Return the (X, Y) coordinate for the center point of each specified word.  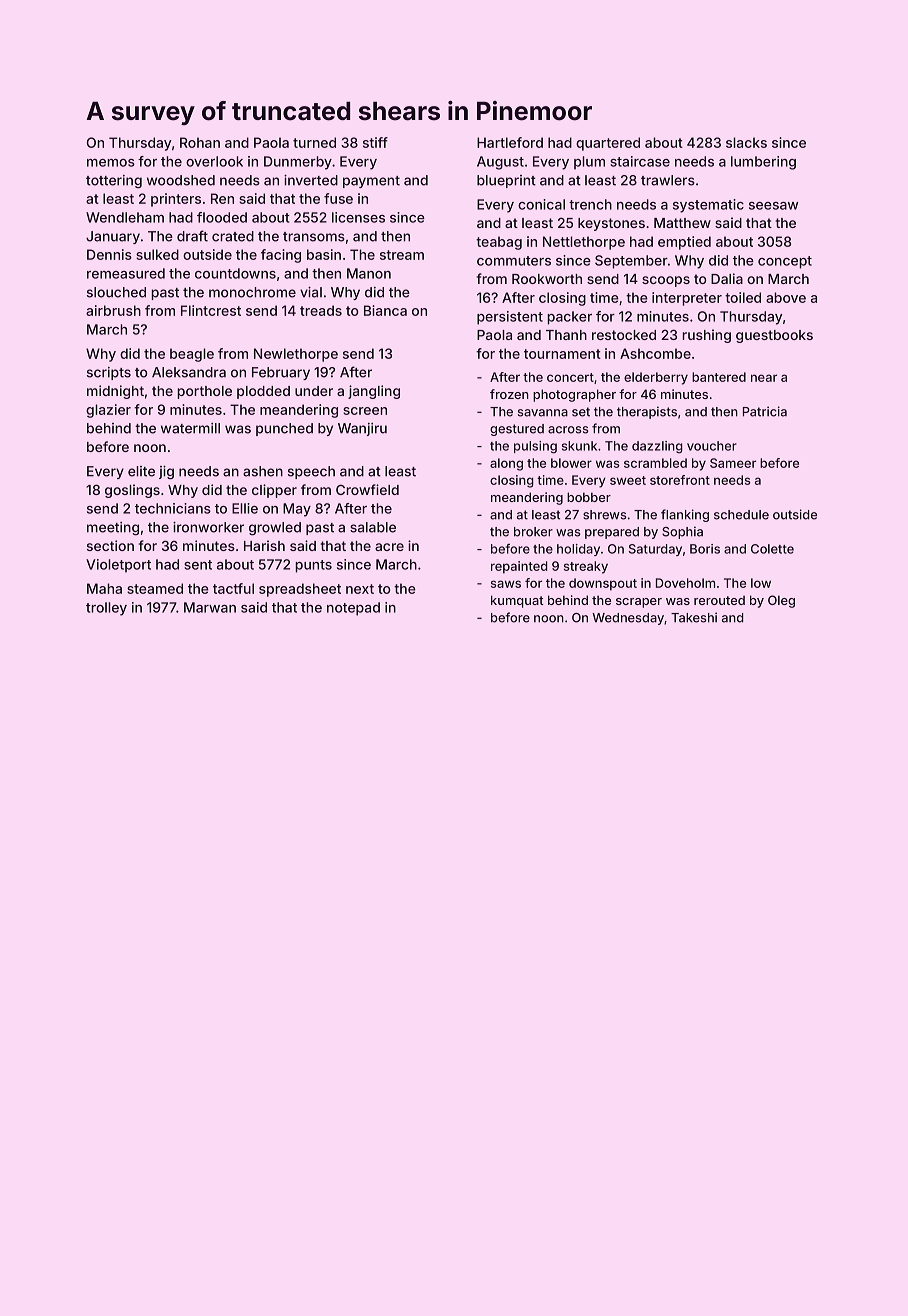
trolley (106, 609)
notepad (353, 609)
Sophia (682, 532)
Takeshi (694, 617)
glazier (108, 411)
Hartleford (510, 142)
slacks (746, 142)
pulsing (535, 447)
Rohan (200, 142)
